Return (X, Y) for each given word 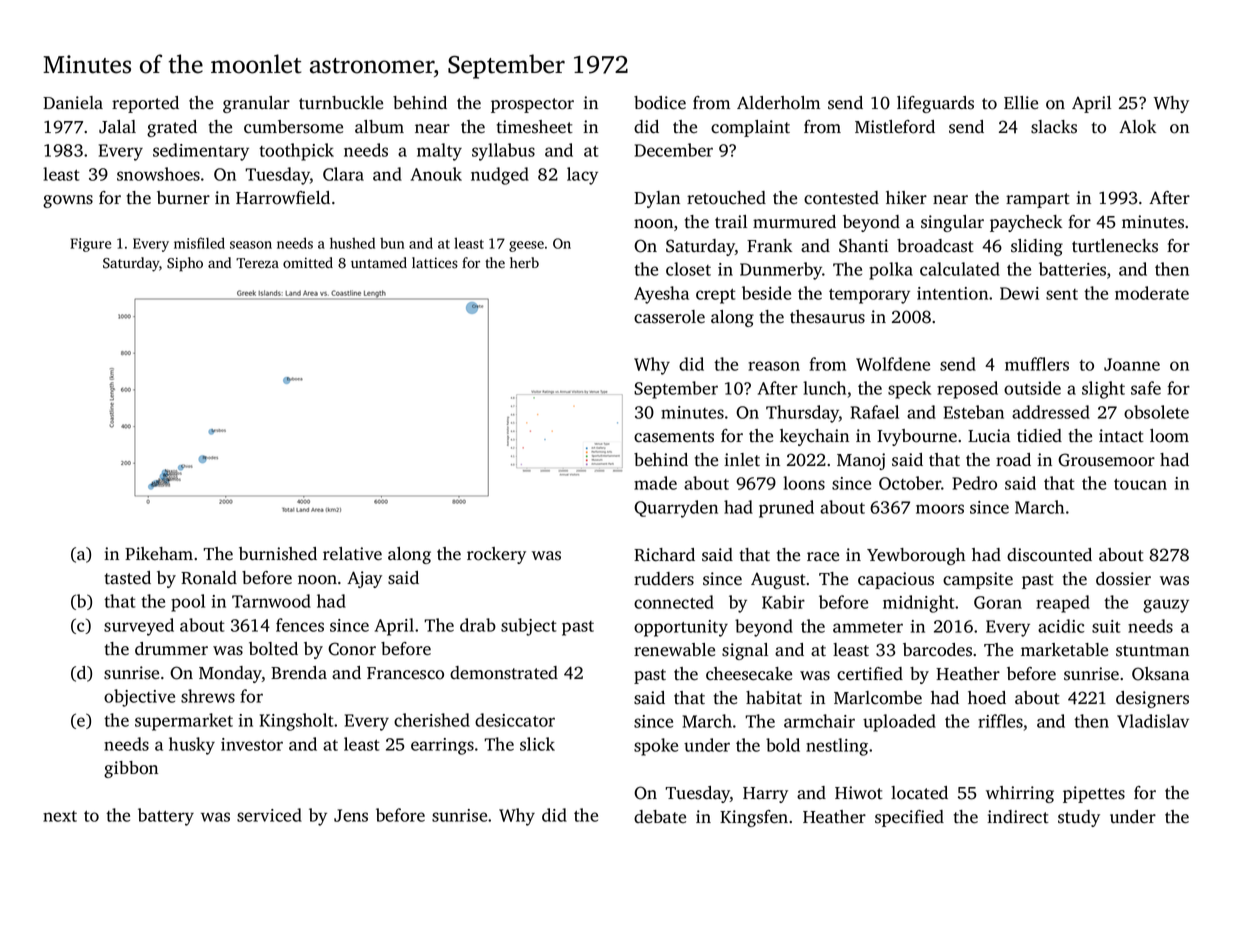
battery (166, 817)
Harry (765, 795)
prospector (532, 105)
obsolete (1156, 412)
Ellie (1021, 102)
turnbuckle (341, 103)
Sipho (185, 264)
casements (674, 437)
